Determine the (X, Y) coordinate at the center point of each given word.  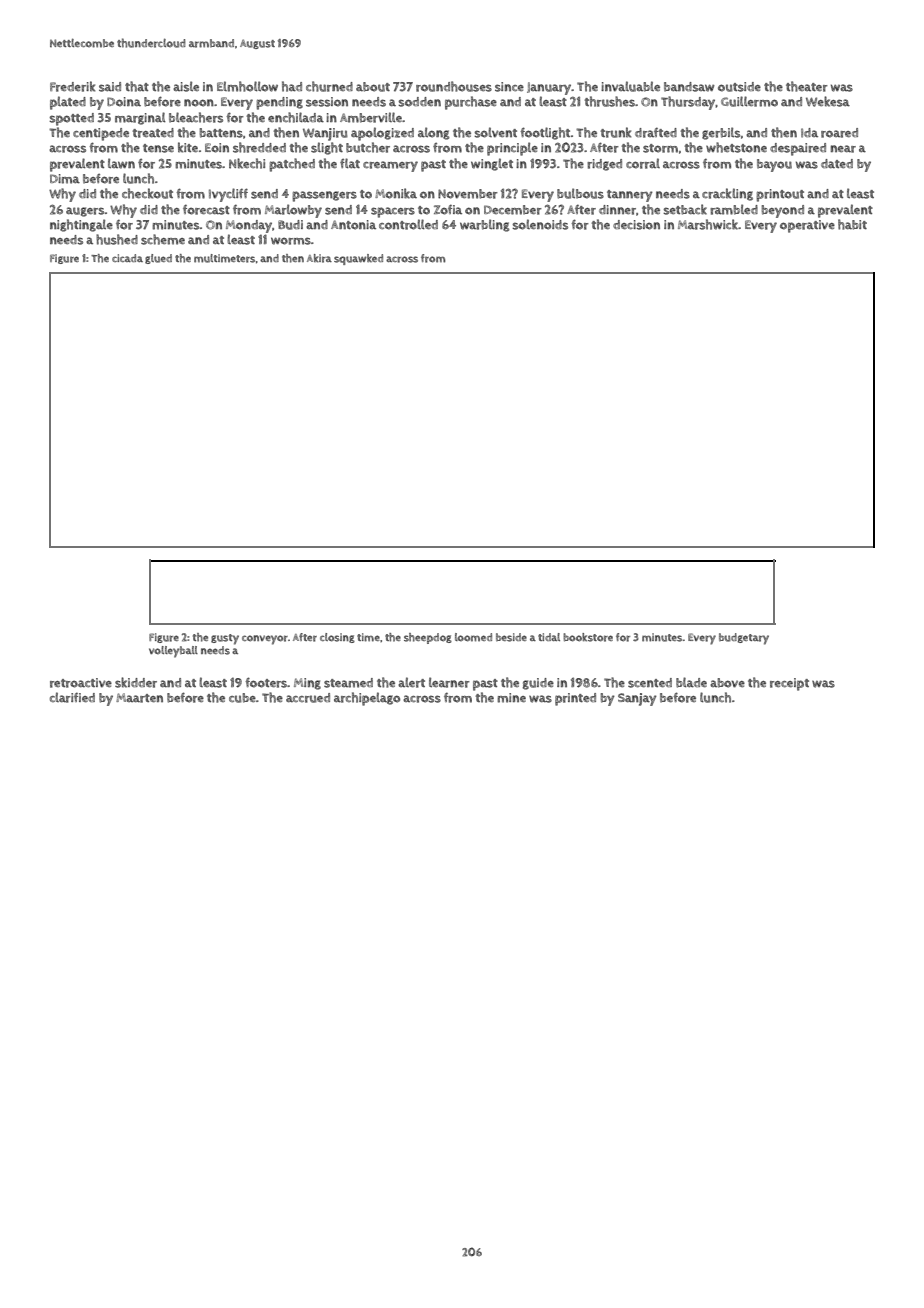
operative (807, 226)
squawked (358, 259)
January (549, 88)
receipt (789, 684)
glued (158, 259)
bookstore (588, 637)
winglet (492, 164)
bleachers (196, 117)
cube (242, 698)
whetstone (736, 147)
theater (807, 86)
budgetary (744, 639)
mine (511, 698)
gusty (225, 639)
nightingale (81, 225)
